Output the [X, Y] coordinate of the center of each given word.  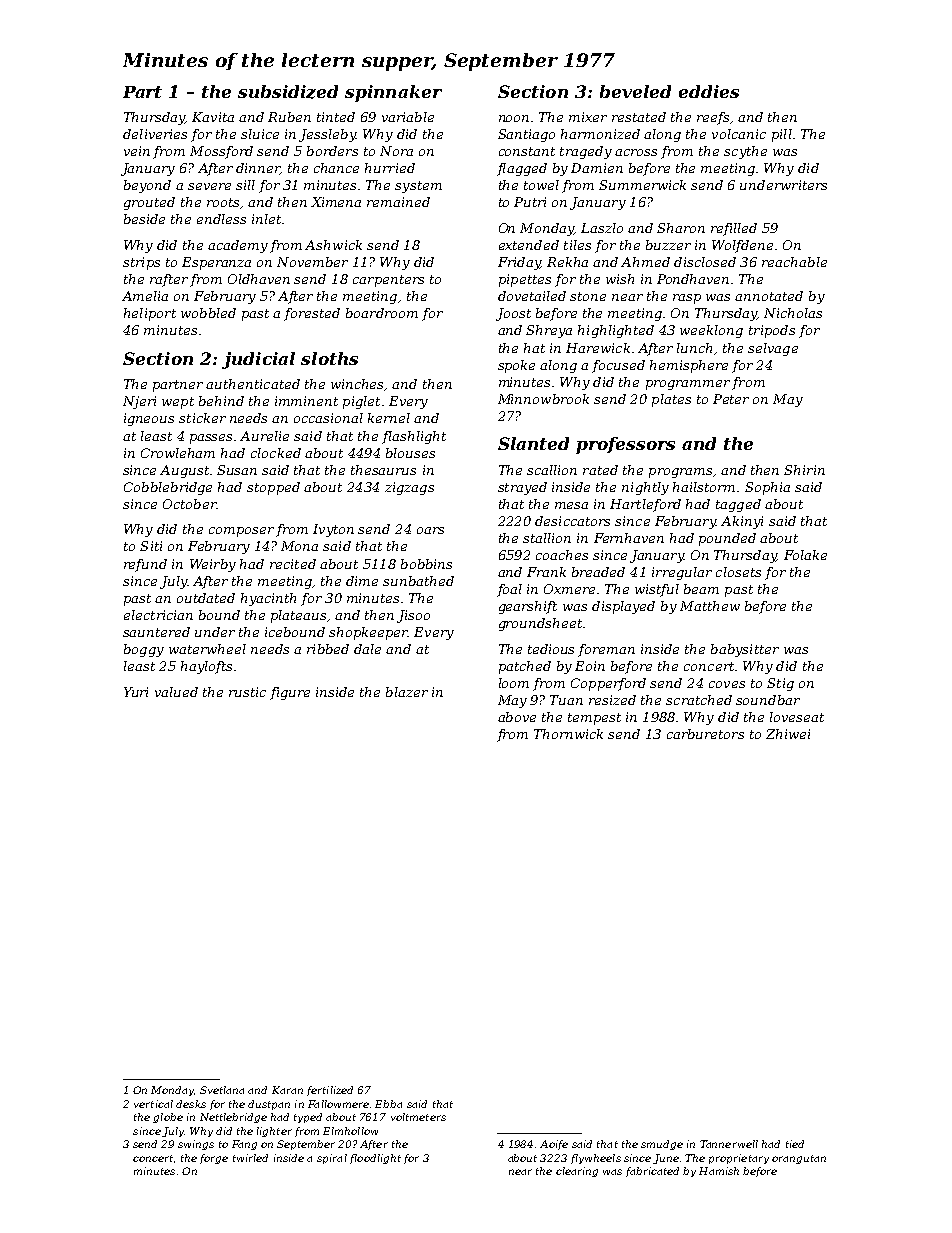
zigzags [409, 488]
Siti [151, 546]
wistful [657, 590]
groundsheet [540, 624]
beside [144, 219]
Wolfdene [742, 246]
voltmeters [418, 1117]
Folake [805, 555]
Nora [396, 151]
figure [290, 693]
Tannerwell [729, 1144]
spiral [332, 1159]
